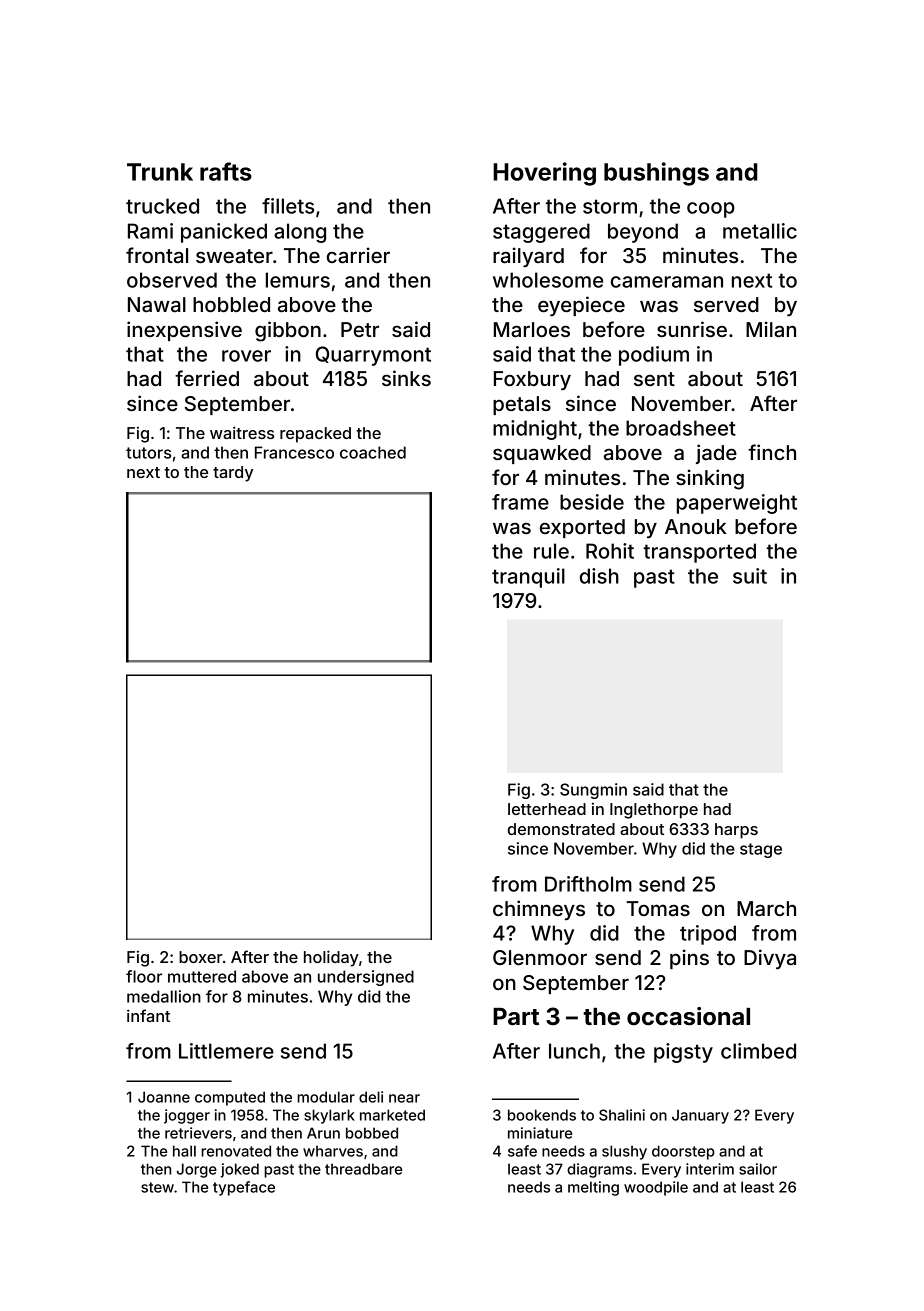 The image size is (924, 1311). Describe the element at coordinates (288, 331) in the page. I see `gibbon` at that location.
